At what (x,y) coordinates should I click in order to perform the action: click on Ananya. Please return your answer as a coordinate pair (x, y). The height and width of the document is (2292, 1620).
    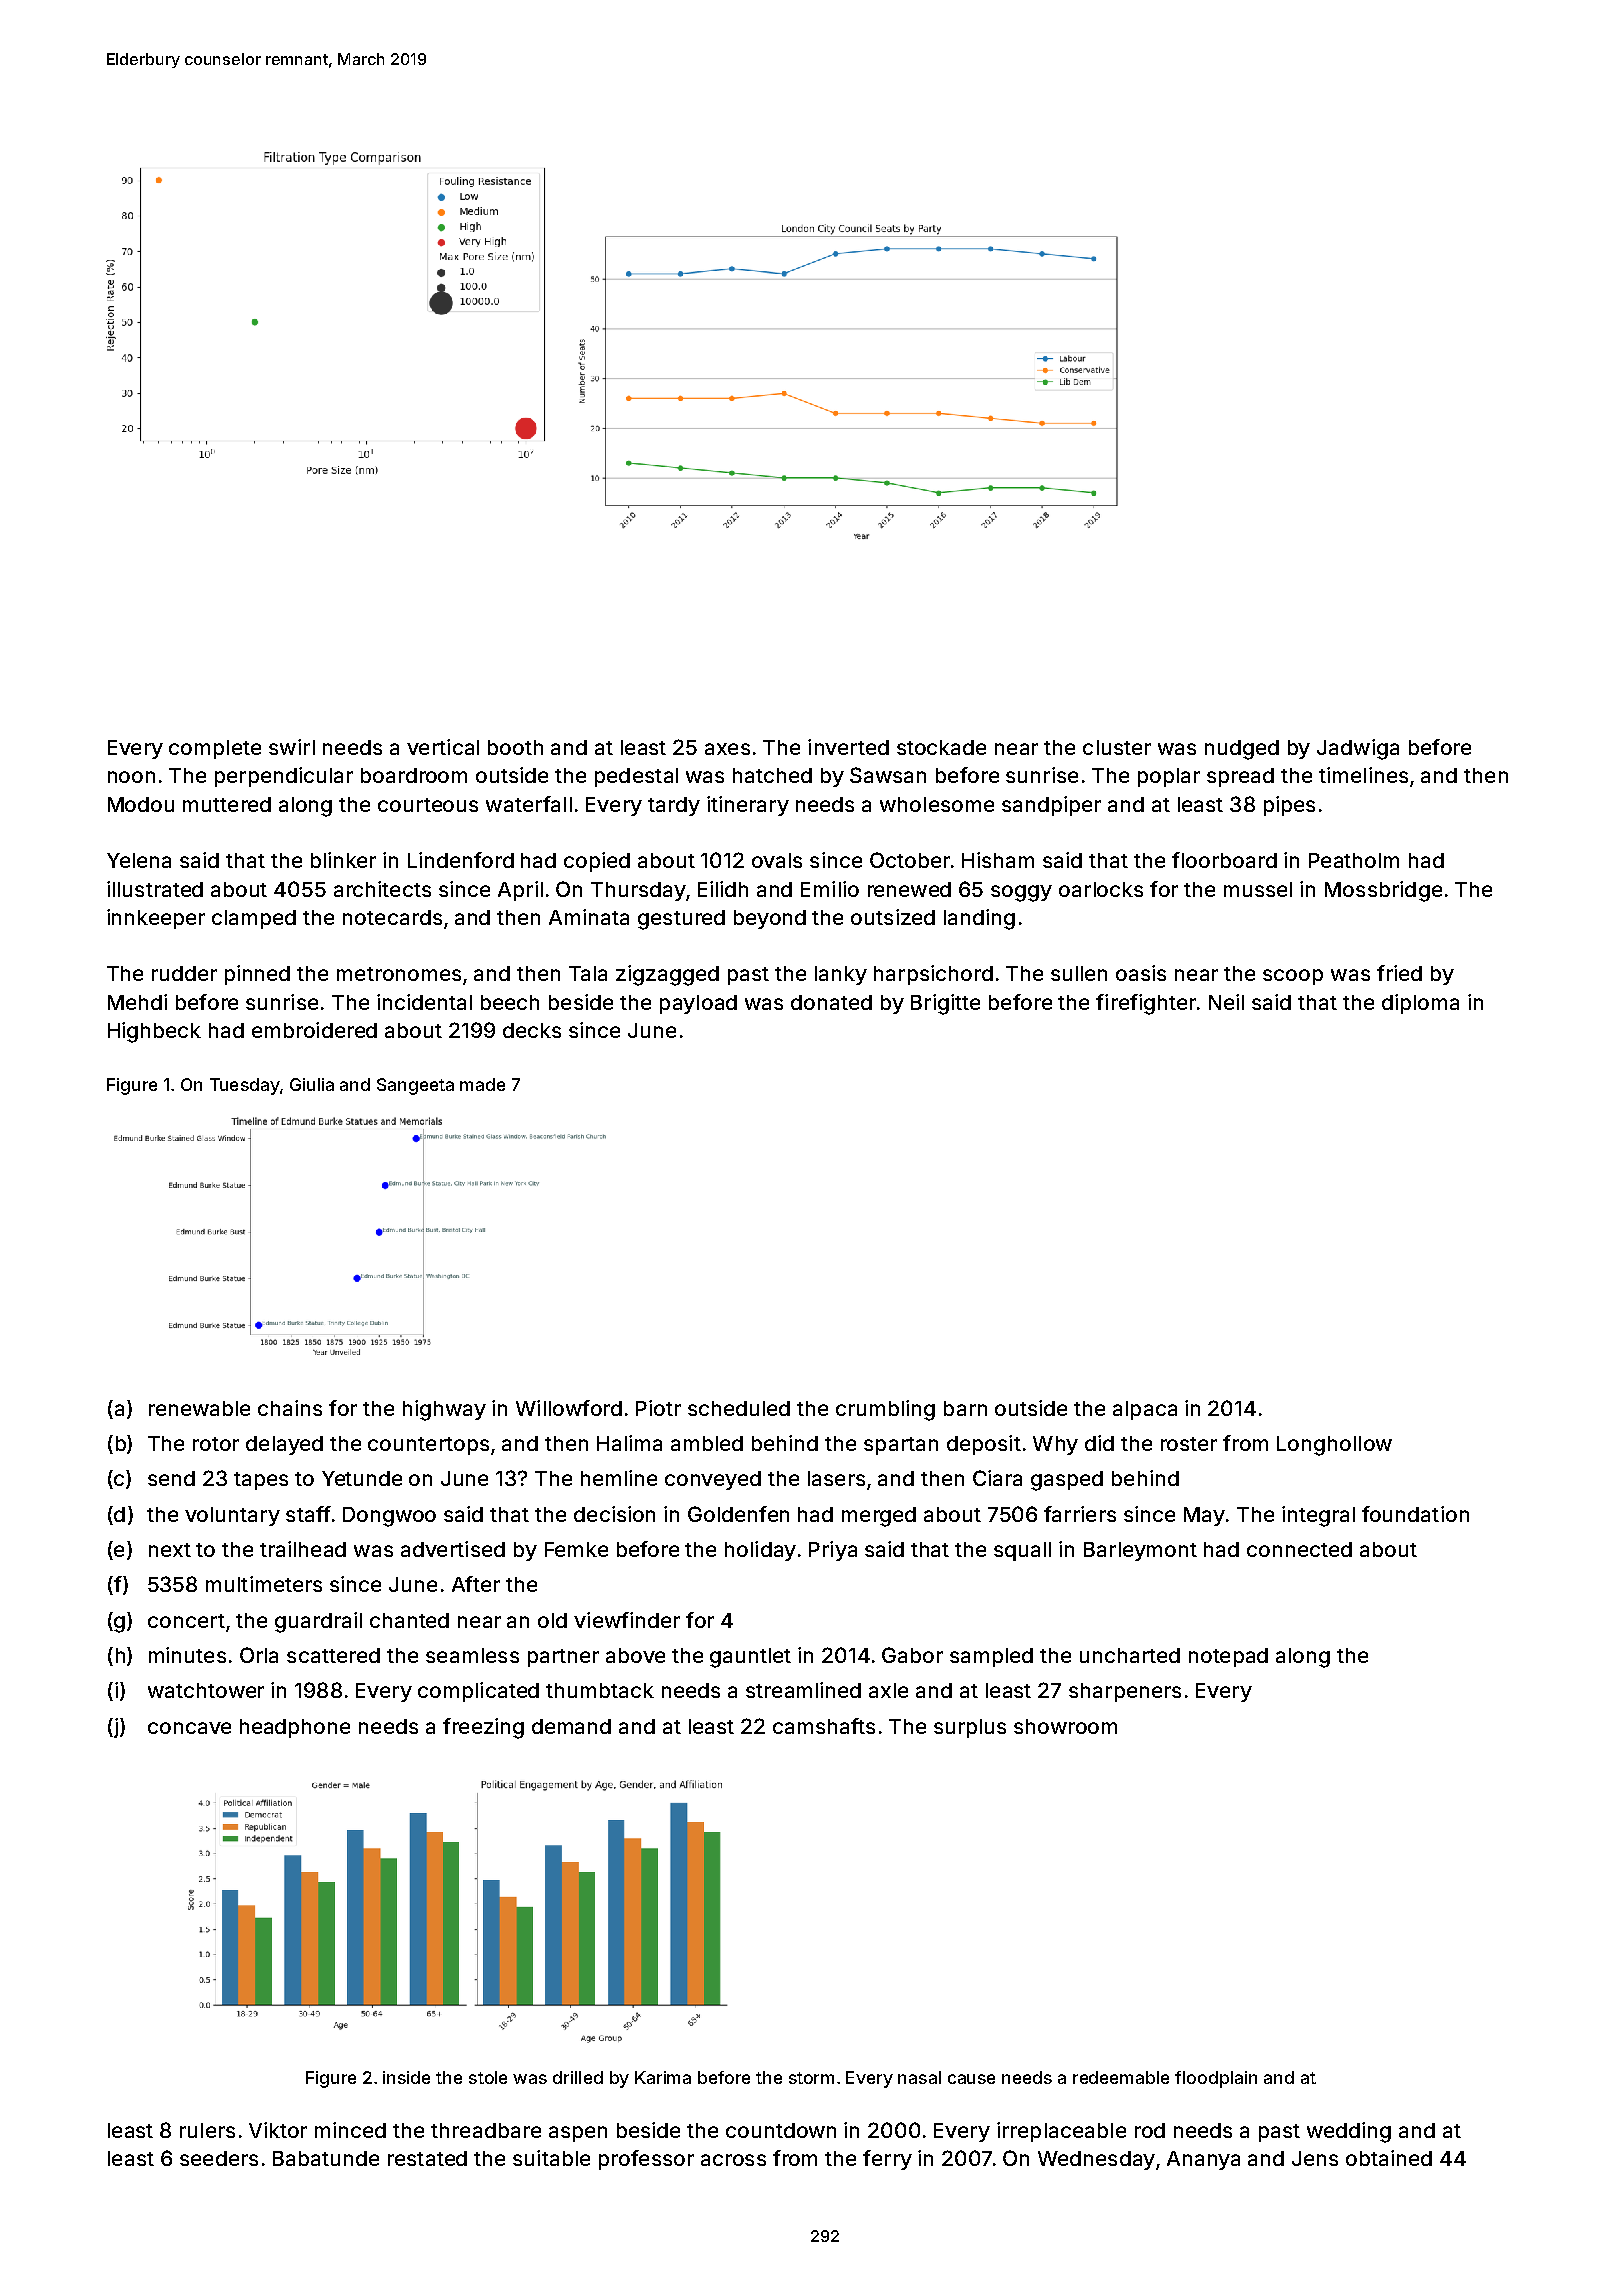
    Looking at the image, I should click on (1203, 2160).
